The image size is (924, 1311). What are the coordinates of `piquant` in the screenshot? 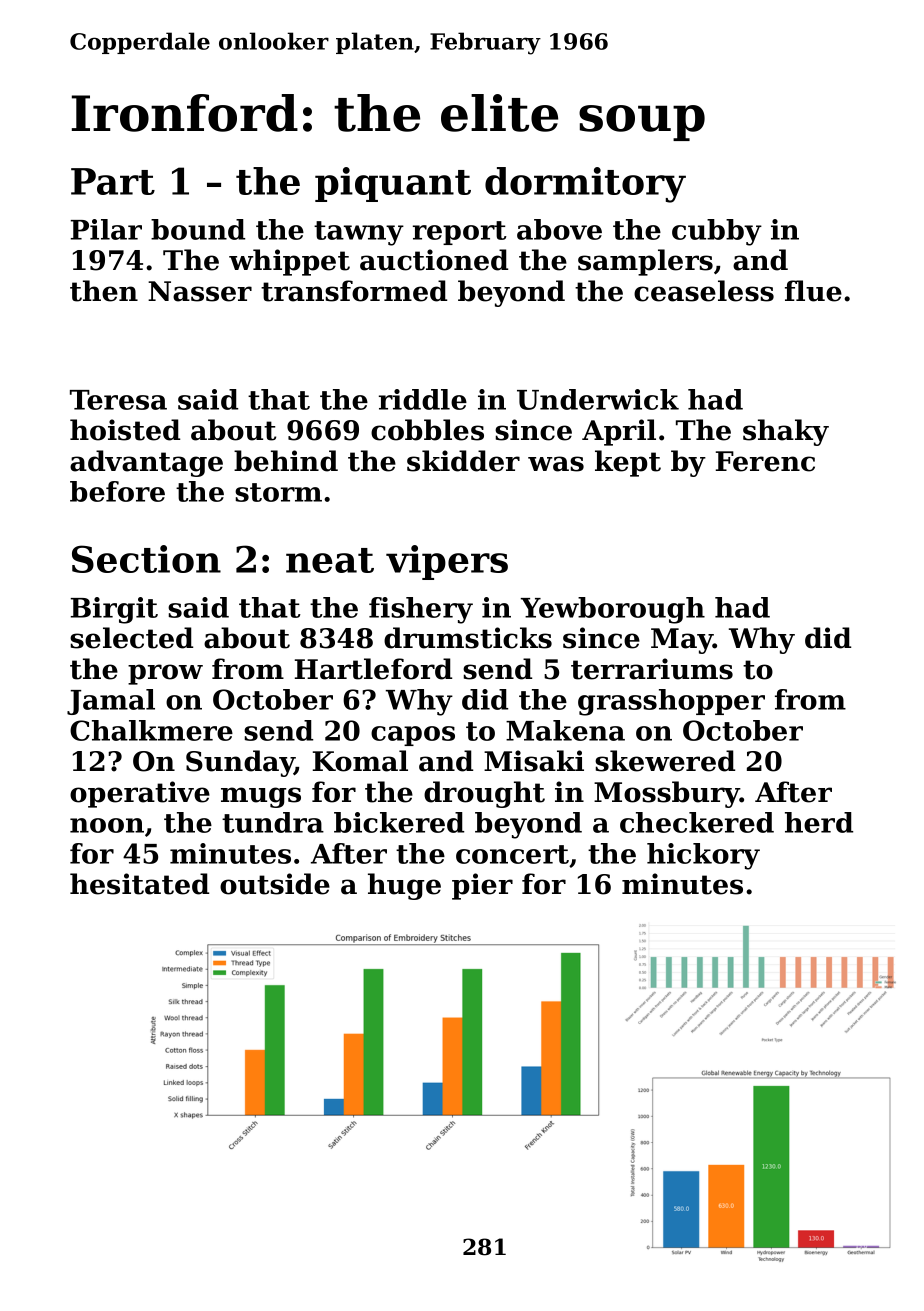 It's located at (393, 184).
